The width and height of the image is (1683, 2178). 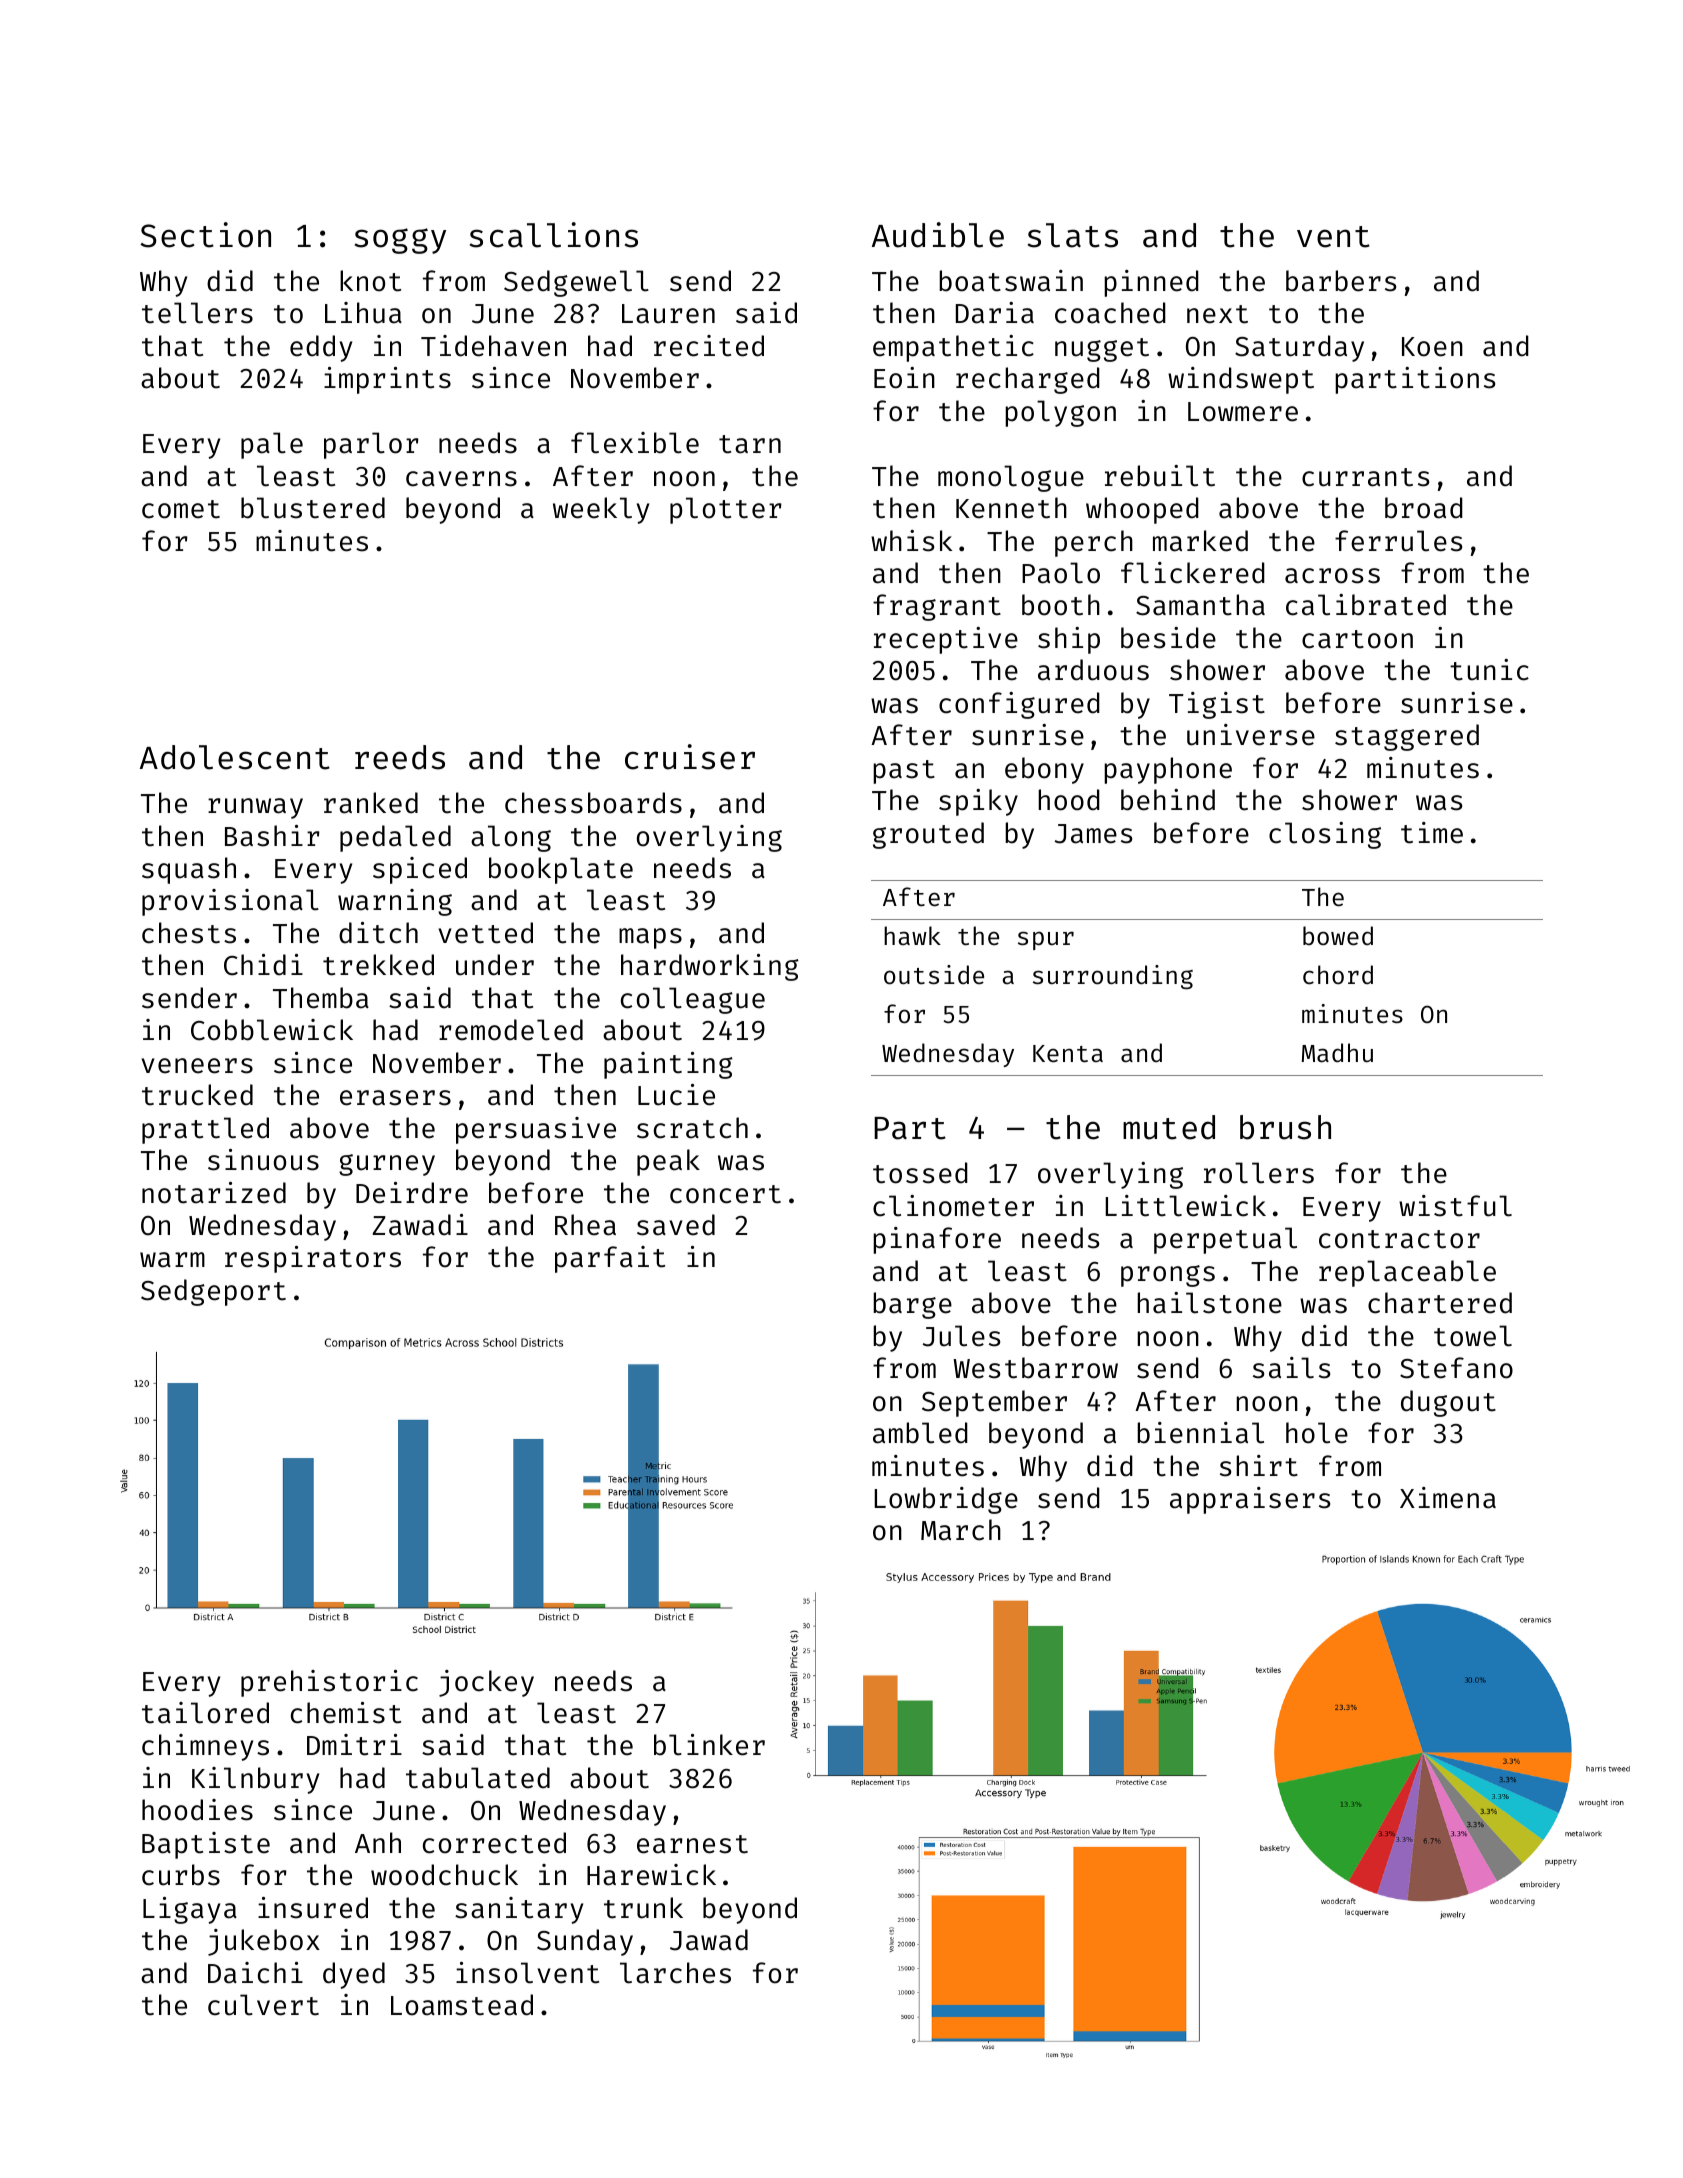 What do you see at coordinates (197, 1066) in the image?
I see `veneers` at bounding box center [197, 1066].
